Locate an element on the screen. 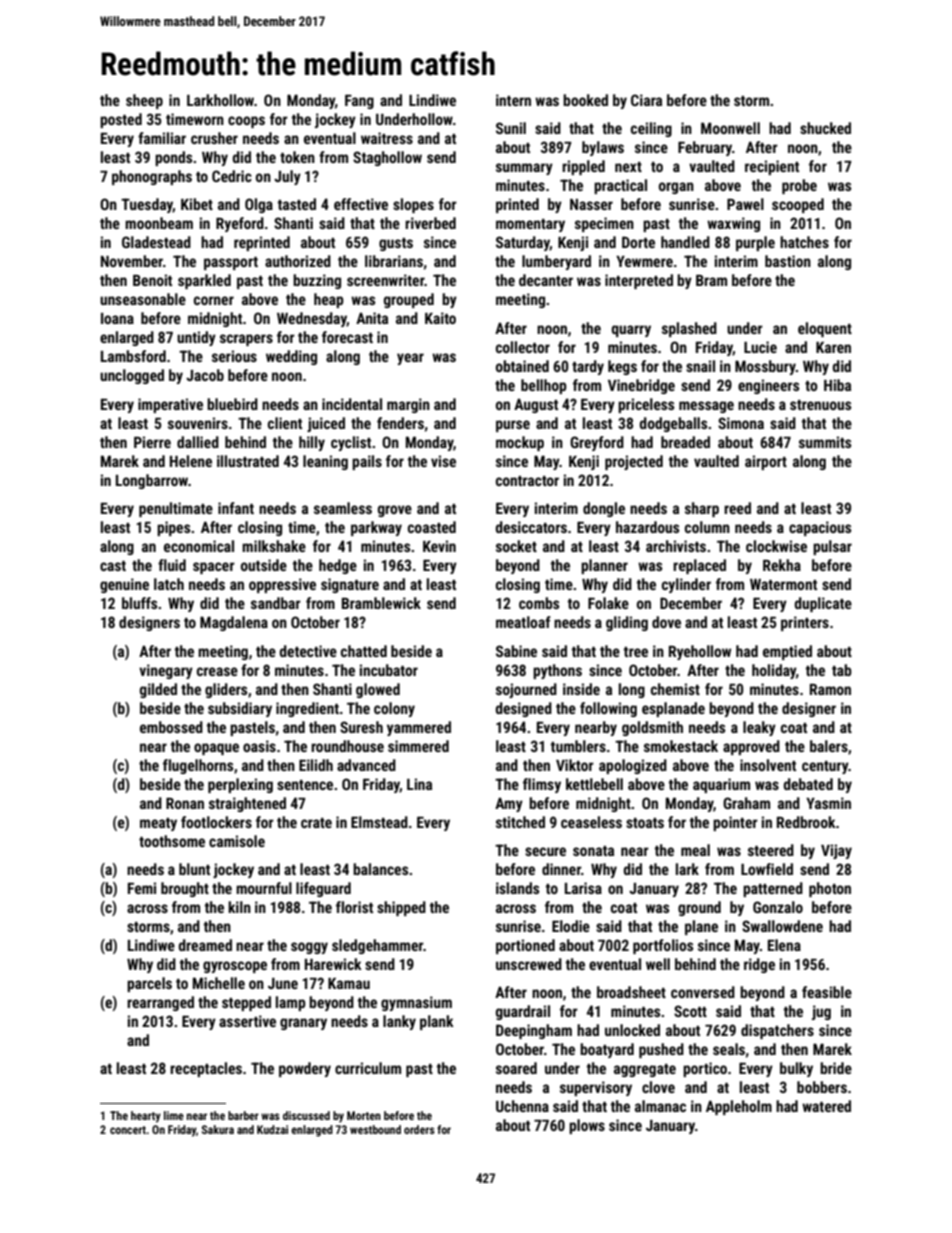  Ciara is located at coordinates (646, 100).
